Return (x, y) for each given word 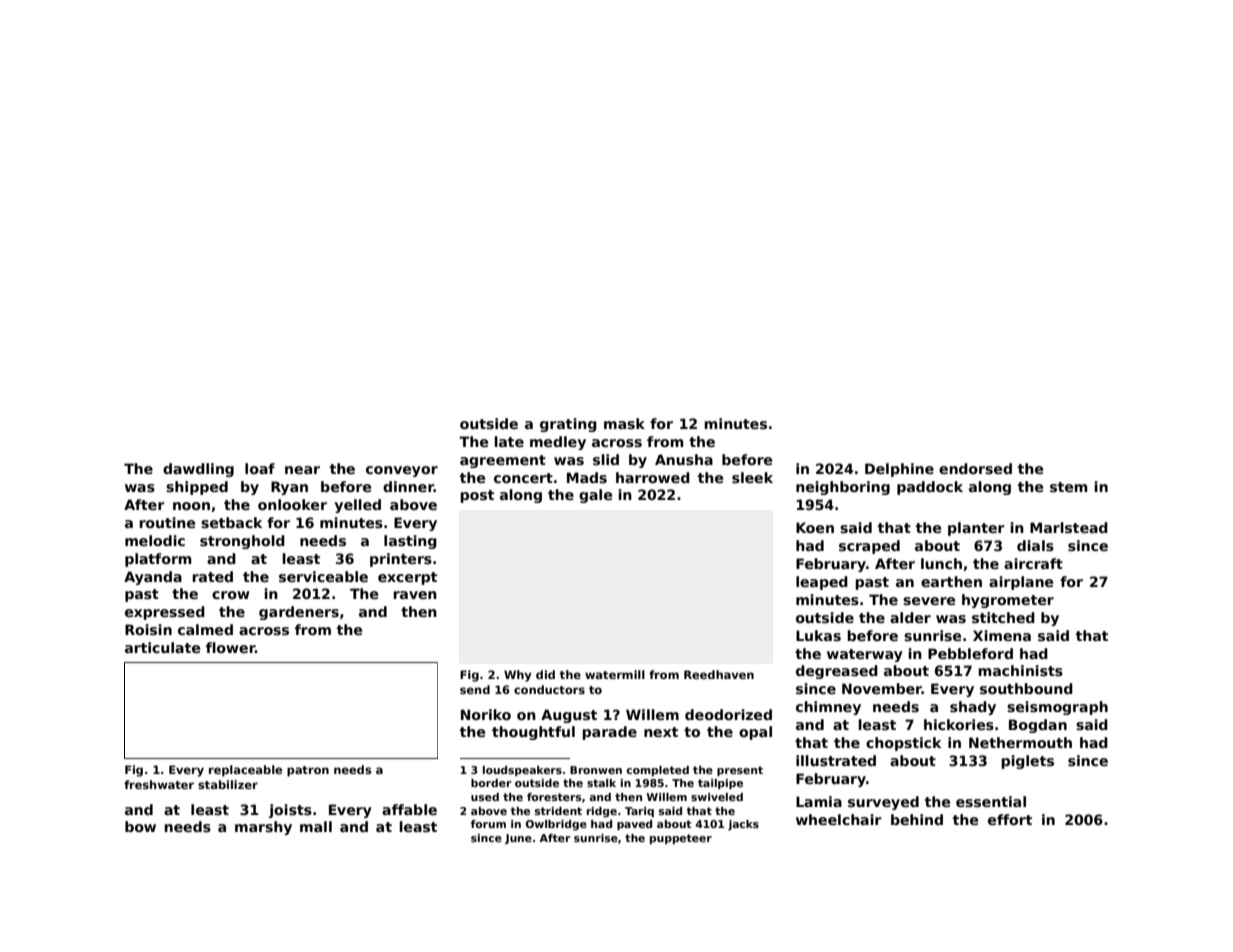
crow (231, 595)
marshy (263, 828)
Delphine (899, 470)
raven (415, 595)
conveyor (402, 471)
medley (558, 443)
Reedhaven (719, 674)
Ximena (1002, 635)
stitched (1003, 617)
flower (230, 647)
